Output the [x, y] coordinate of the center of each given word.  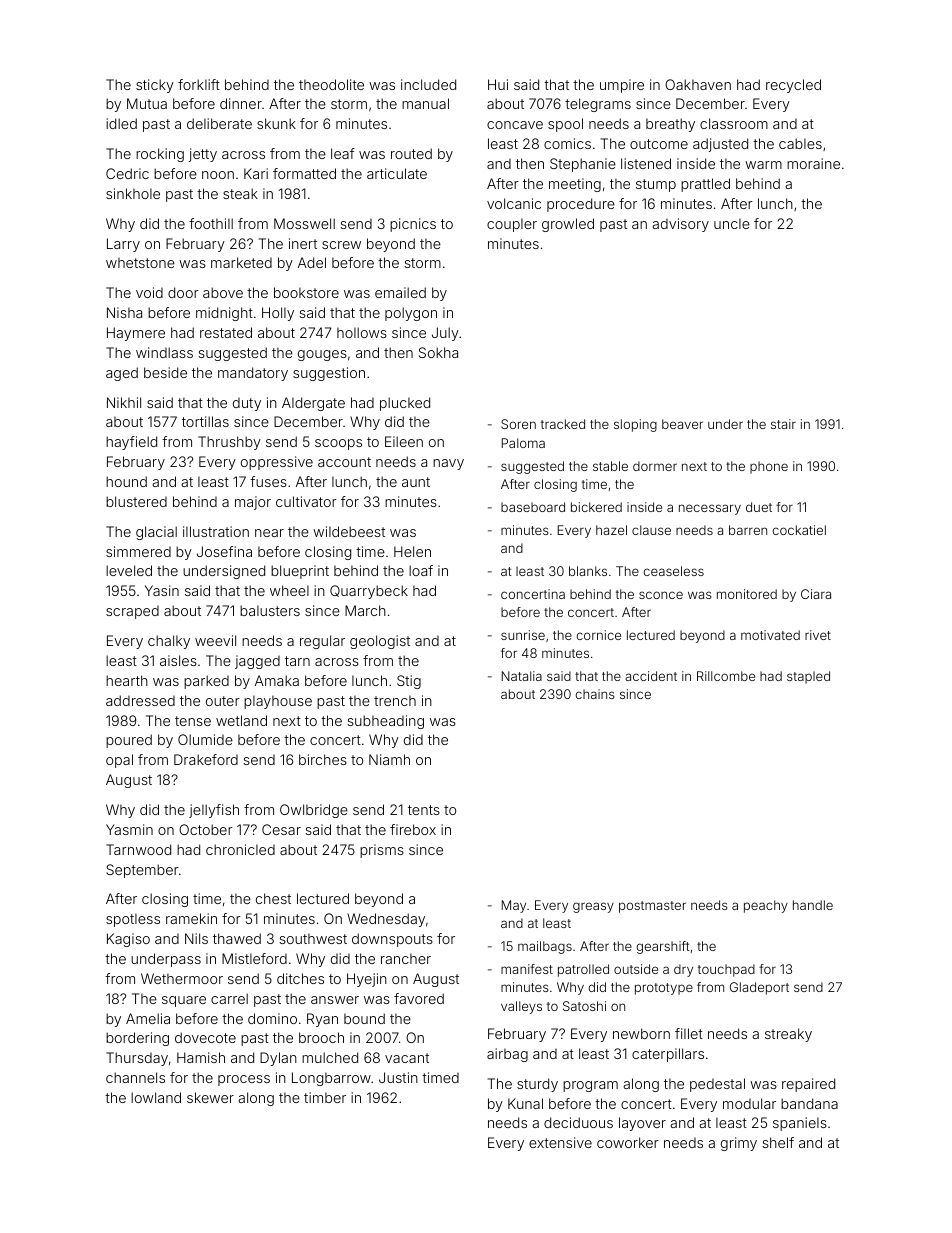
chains [595, 694]
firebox [413, 829]
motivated [770, 635]
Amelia [148, 1018]
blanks [588, 571]
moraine [813, 163]
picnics [413, 225]
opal [119, 761]
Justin [398, 1077]
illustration [216, 531]
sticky [155, 86]
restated [226, 332]
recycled [793, 86]
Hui [498, 84]
